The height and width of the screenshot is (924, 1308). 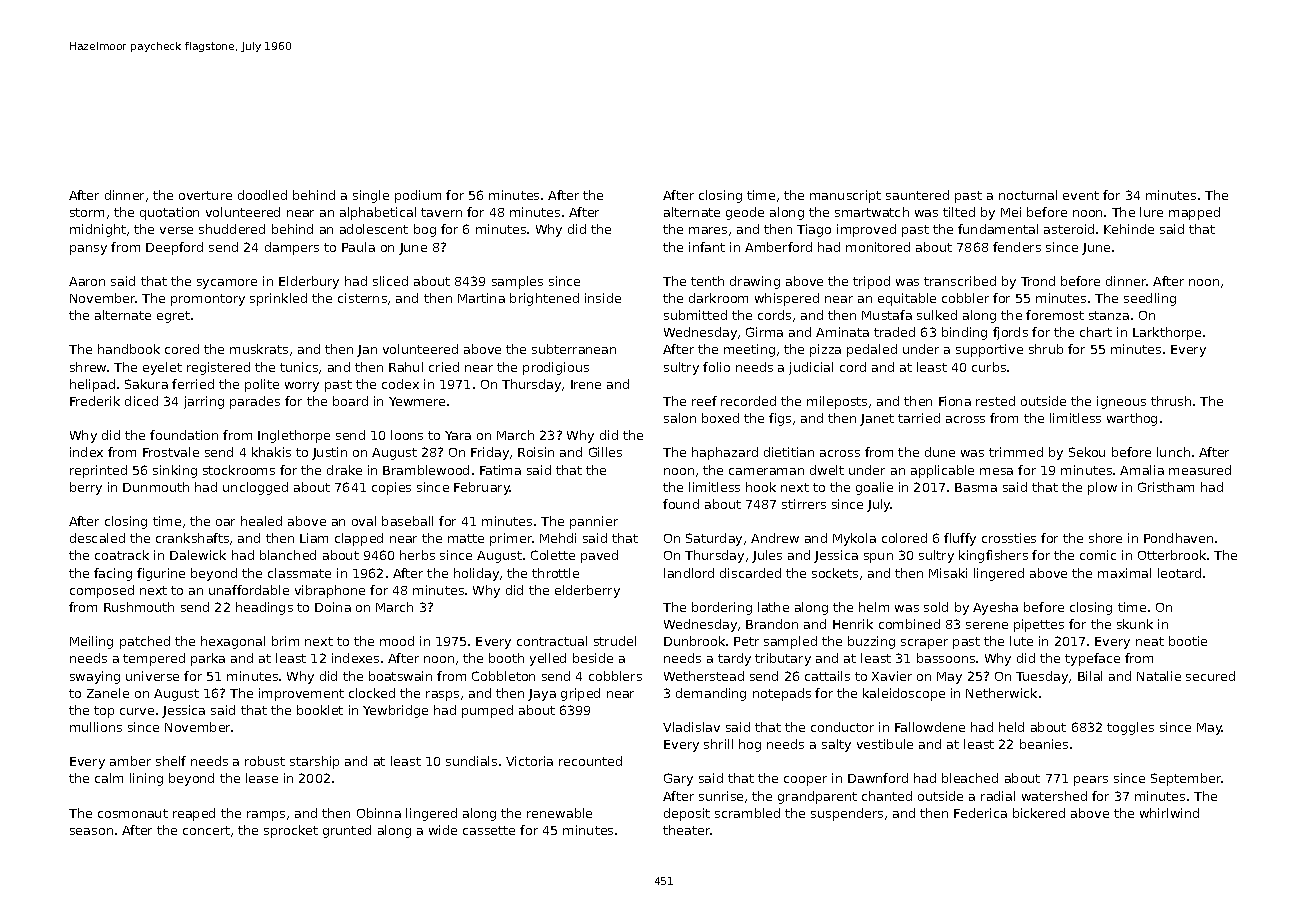 What do you see at coordinates (783, 659) in the screenshot?
I see `tributary` at bounding box center [783, 659].
